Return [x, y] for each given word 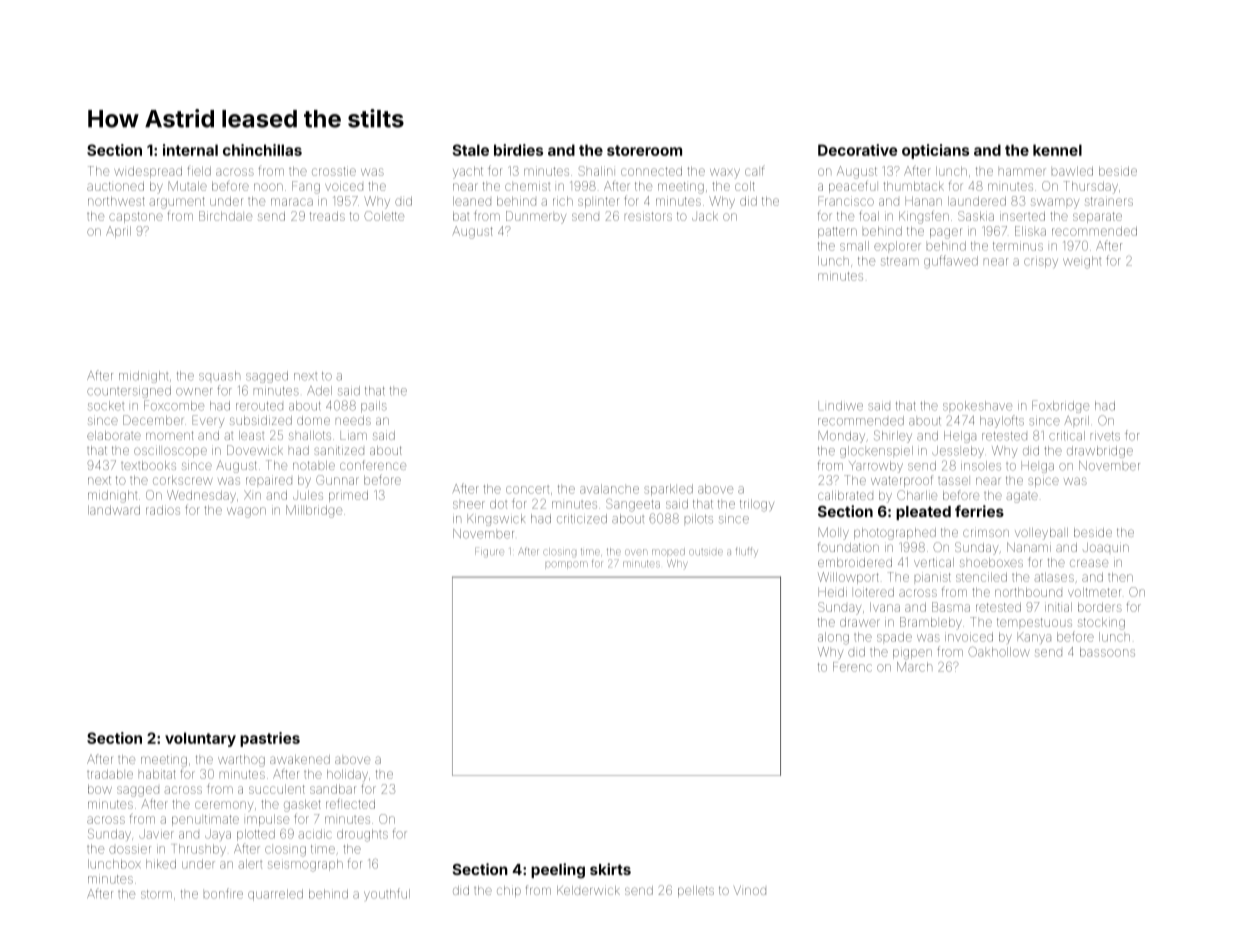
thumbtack [913, 186]
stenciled [981, 577]
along [833, 638]
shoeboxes [991, 562]
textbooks [148, 465]
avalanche [609, 489]
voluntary [200, 739]
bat [461, 216]
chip [509, 891]
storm [156, 894]
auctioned [115, 186]
